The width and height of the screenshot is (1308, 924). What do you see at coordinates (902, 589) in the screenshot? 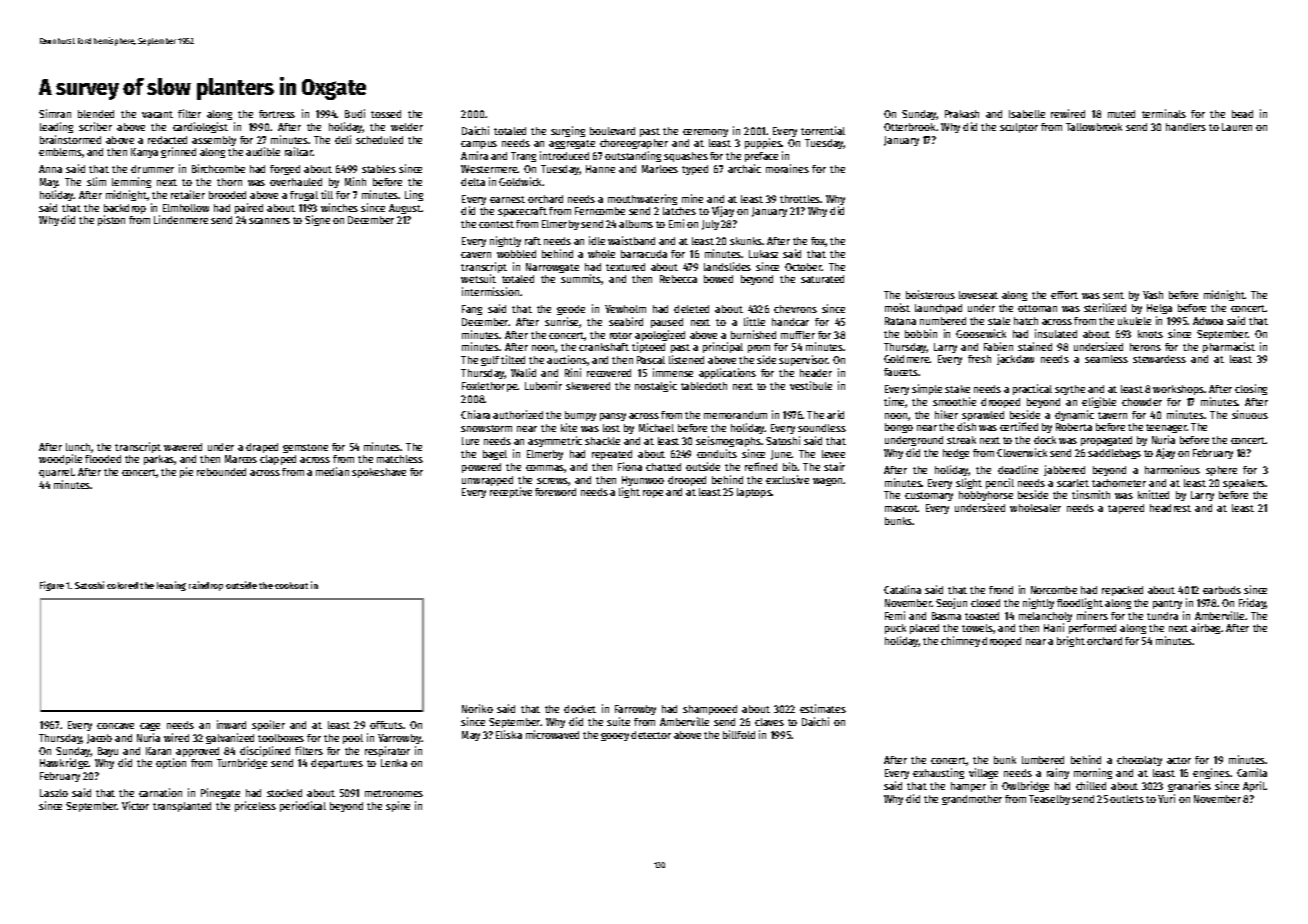
I see `Catalina` at bounding box center [902, 589].
